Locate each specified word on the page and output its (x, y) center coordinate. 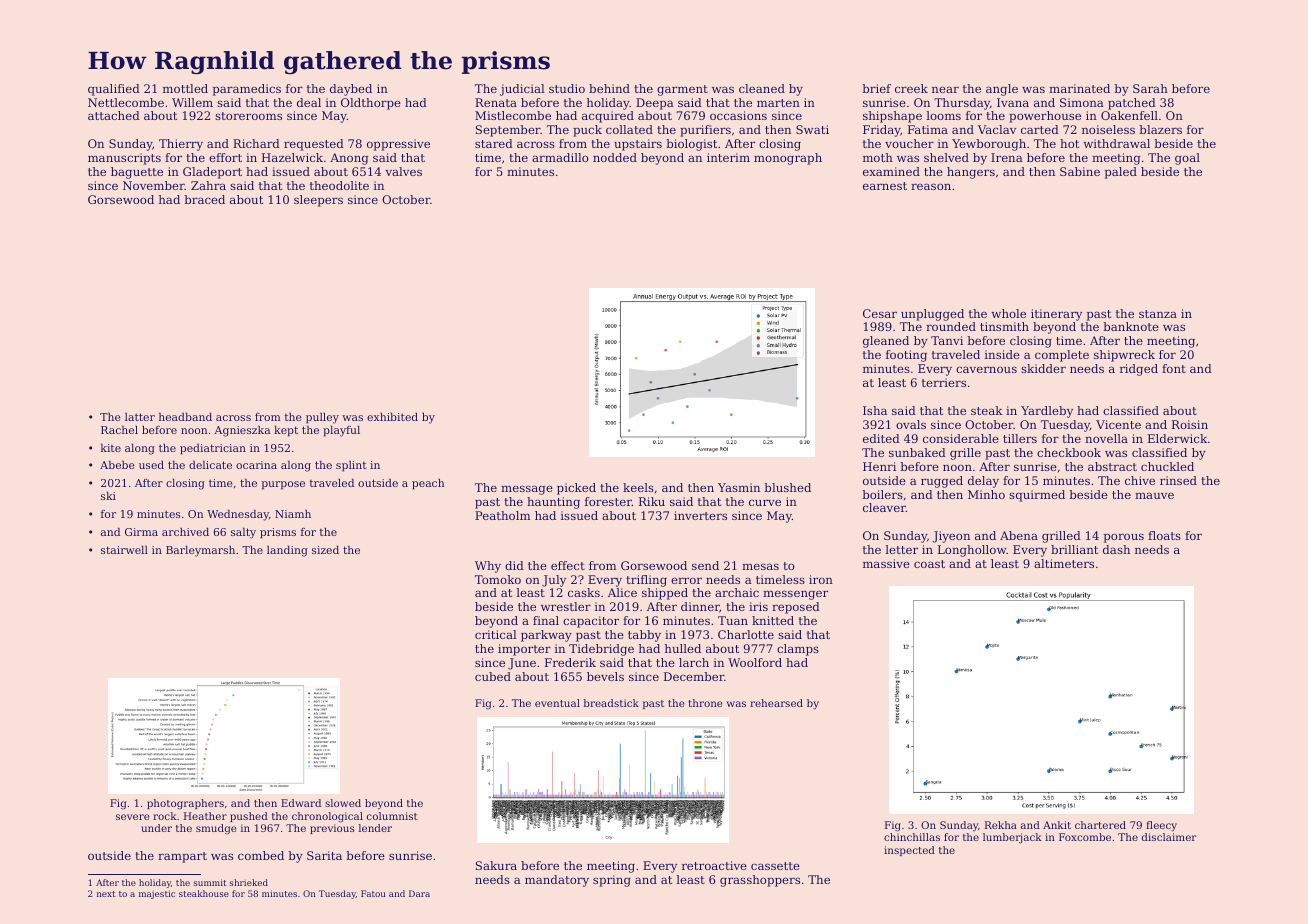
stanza (1158, 314)
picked (576, 489)
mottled (185, 88)
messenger (795, 595)
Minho (986, 494)
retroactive (714, 865)
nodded (615, 157)
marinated (1079, 88)
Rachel (119, 429)
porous (1124, 538)
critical (496, 634)
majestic (157, 894)
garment (682, 90)
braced (204, 199)
